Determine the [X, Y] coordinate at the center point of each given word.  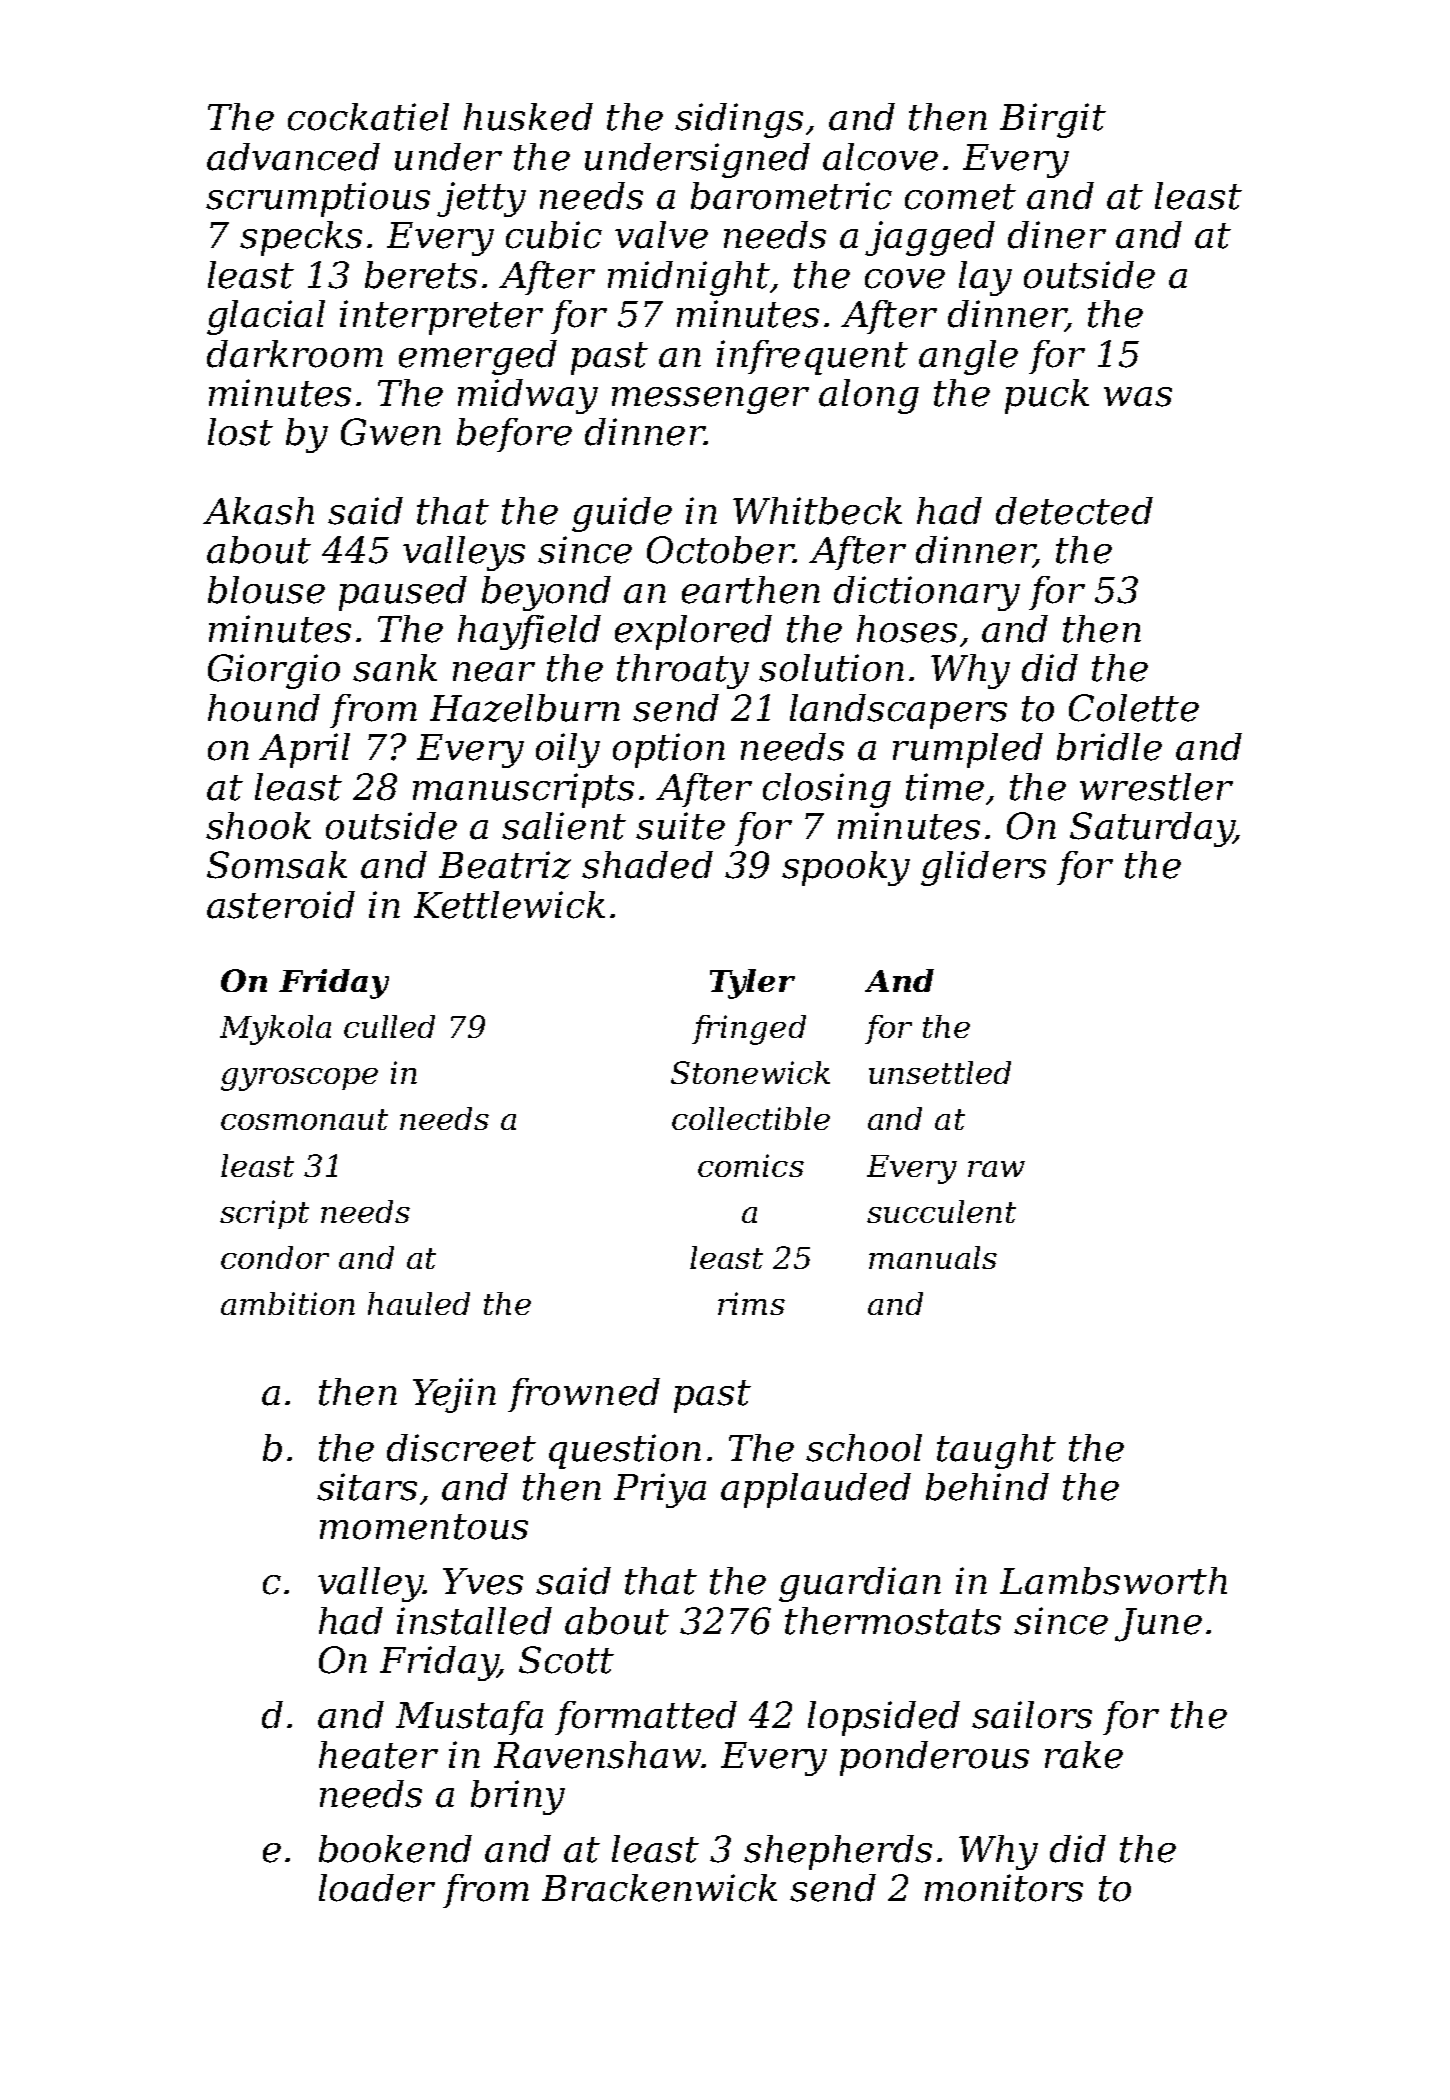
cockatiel [368, 117]
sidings [739, 120]
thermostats [893, 1621]
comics [751, 1165]
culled [389, 1026]
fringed [749, 1030]
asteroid [281, 905]
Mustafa [469, 1718]
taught [996, 1451]
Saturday [1152, 829]
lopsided [884, 1718]
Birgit [1053, 120]
